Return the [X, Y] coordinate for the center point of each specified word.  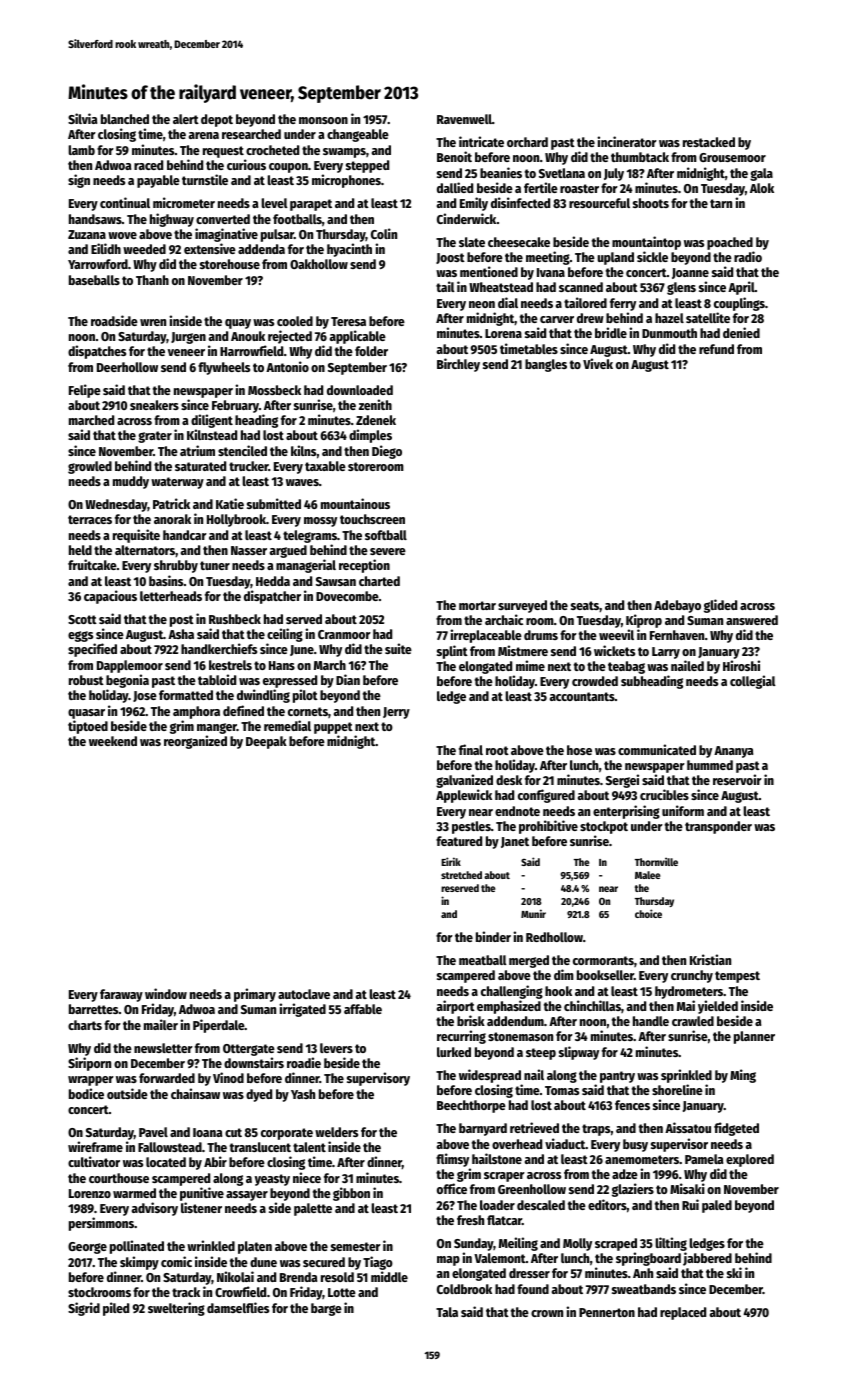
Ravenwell [464, 119]
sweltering [176, 1309]
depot [217, 120]
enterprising [626, 812]
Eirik [451, 861]
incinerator [627, 141]
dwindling [263, 696]
